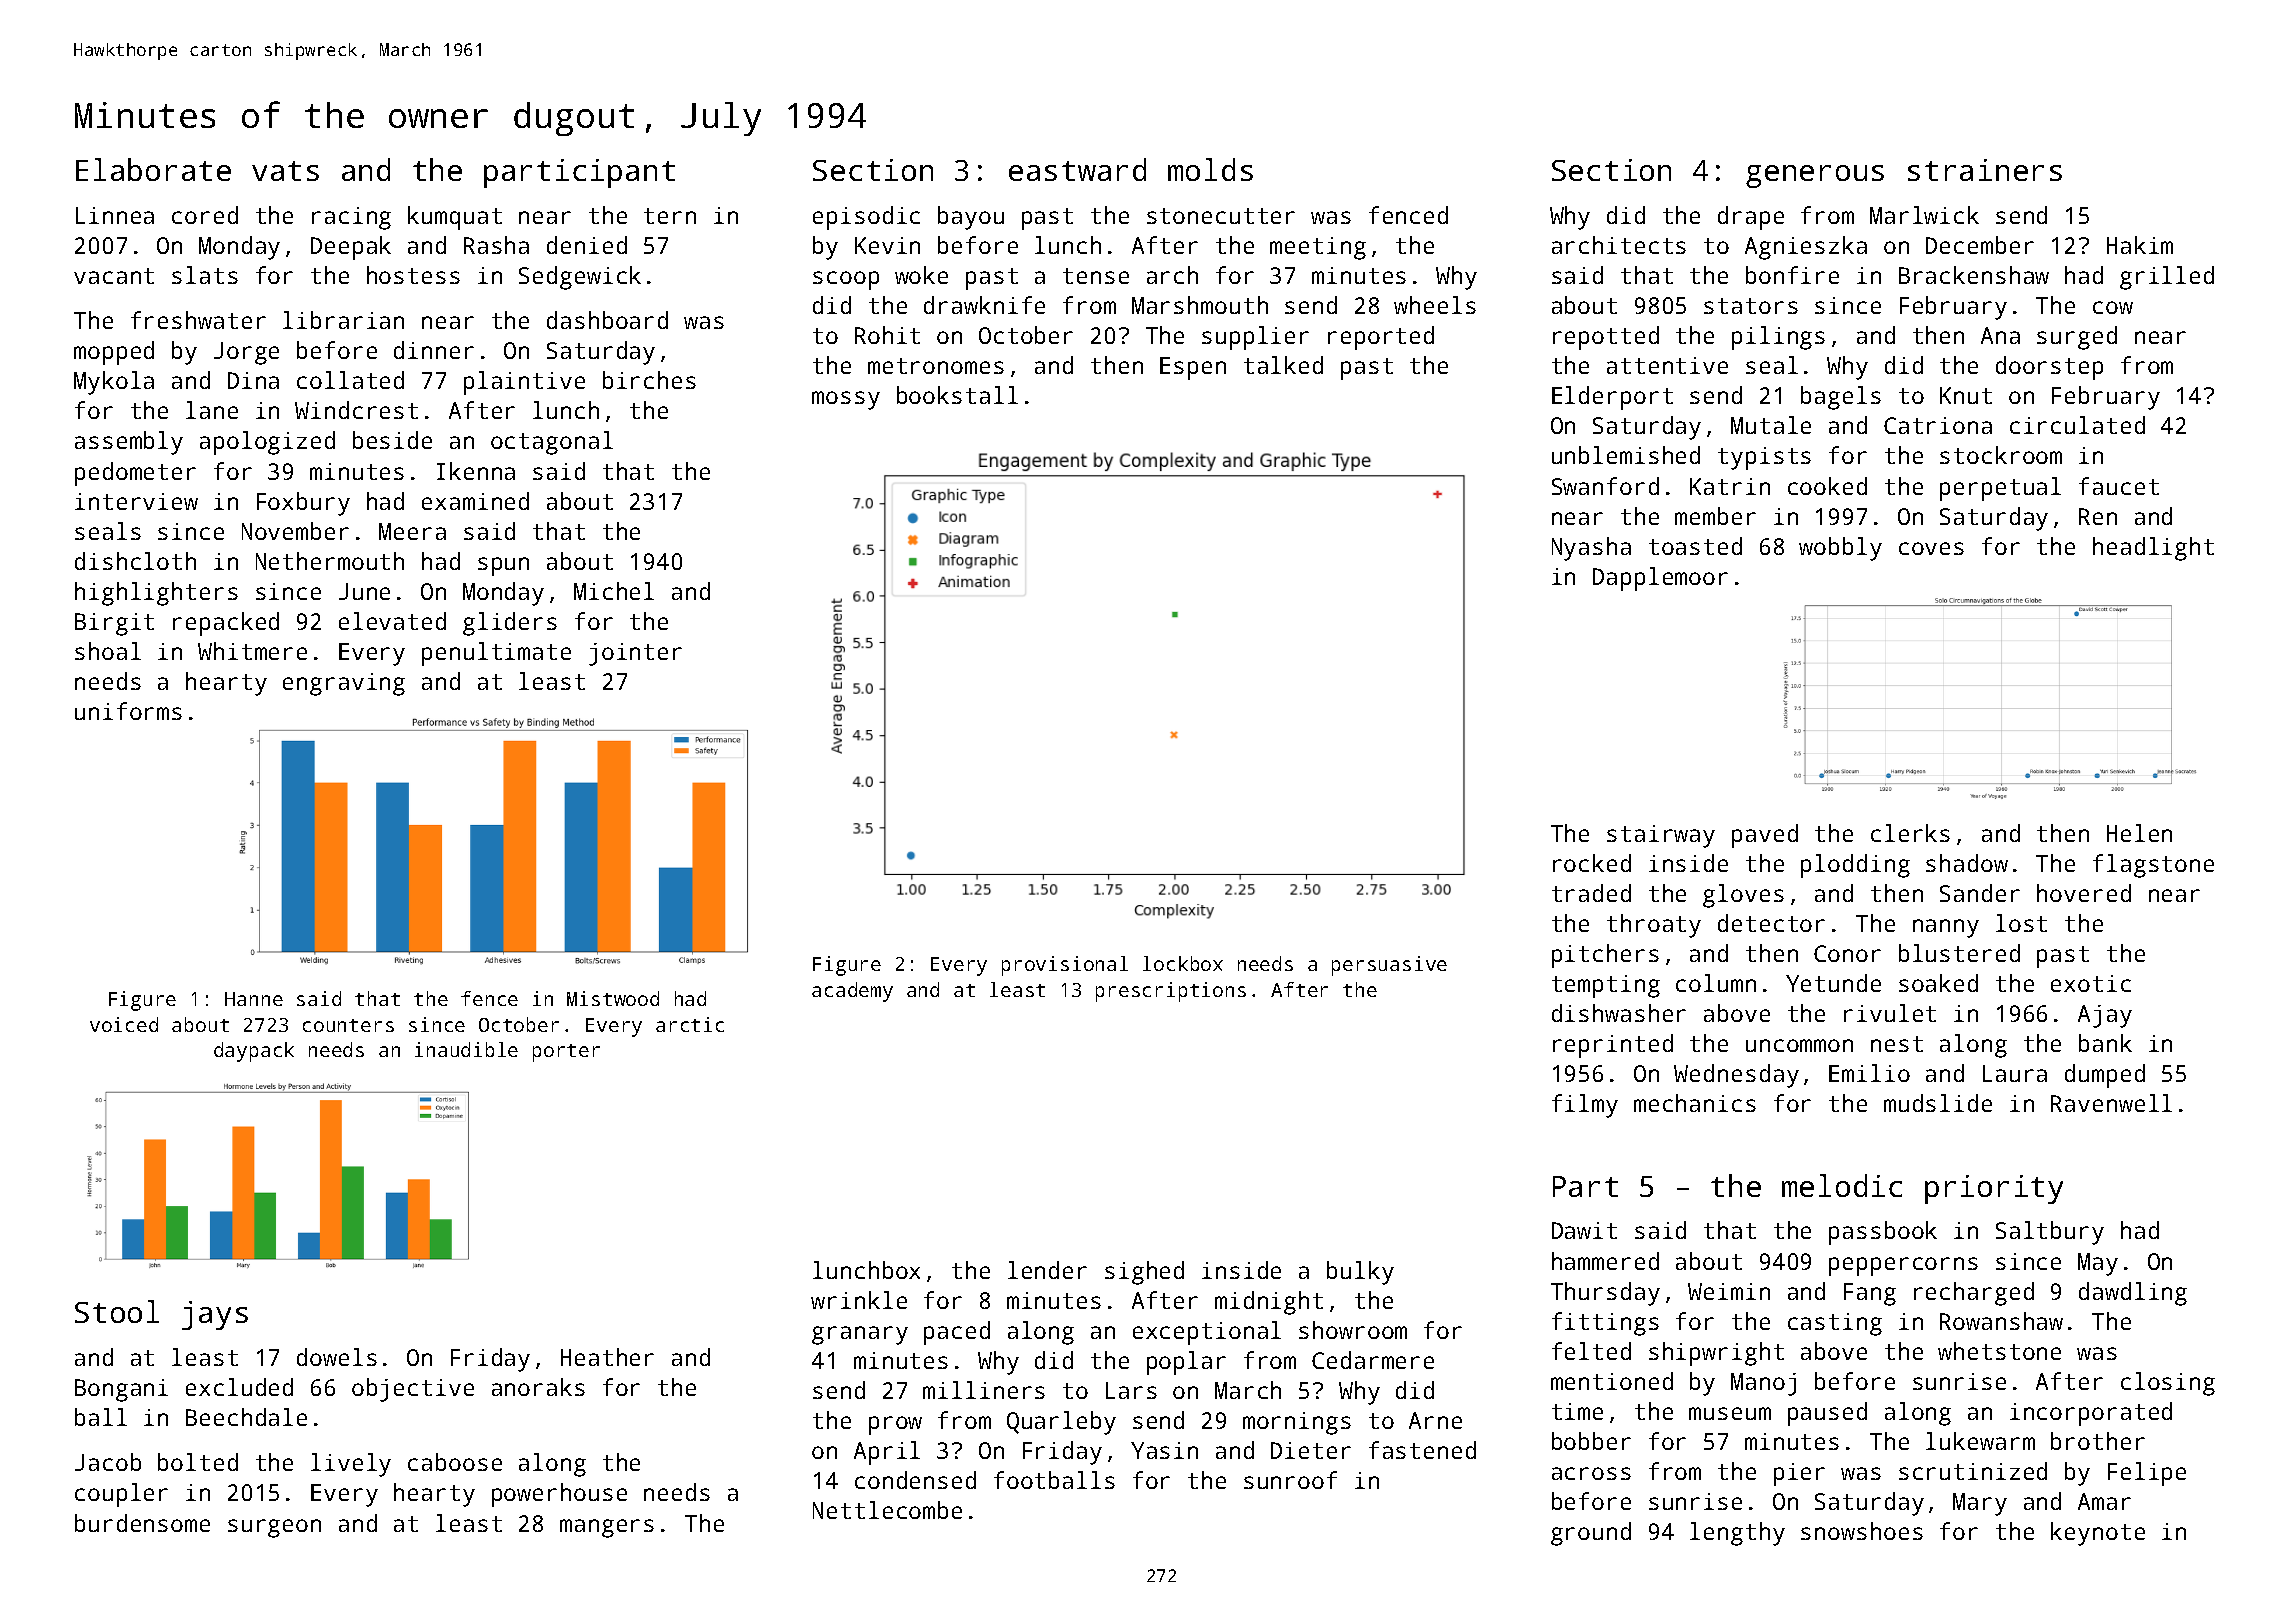 This screenshot has height=1620, width=2292. What do you see at coordinates (1389, 966) in the screenshot?
I see `persuasive` at bounding box center [1389, 966].
